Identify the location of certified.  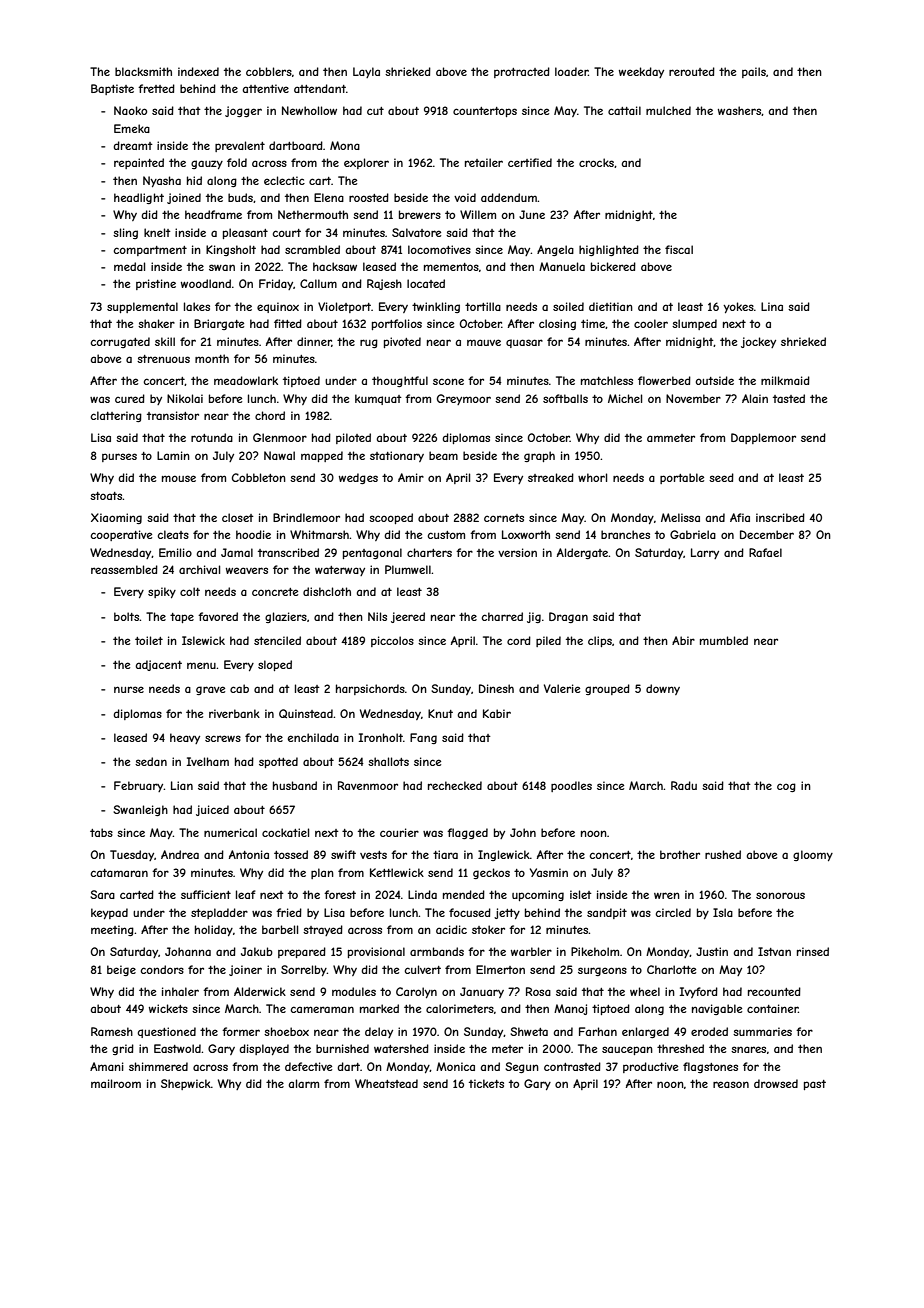
(530, 162).
